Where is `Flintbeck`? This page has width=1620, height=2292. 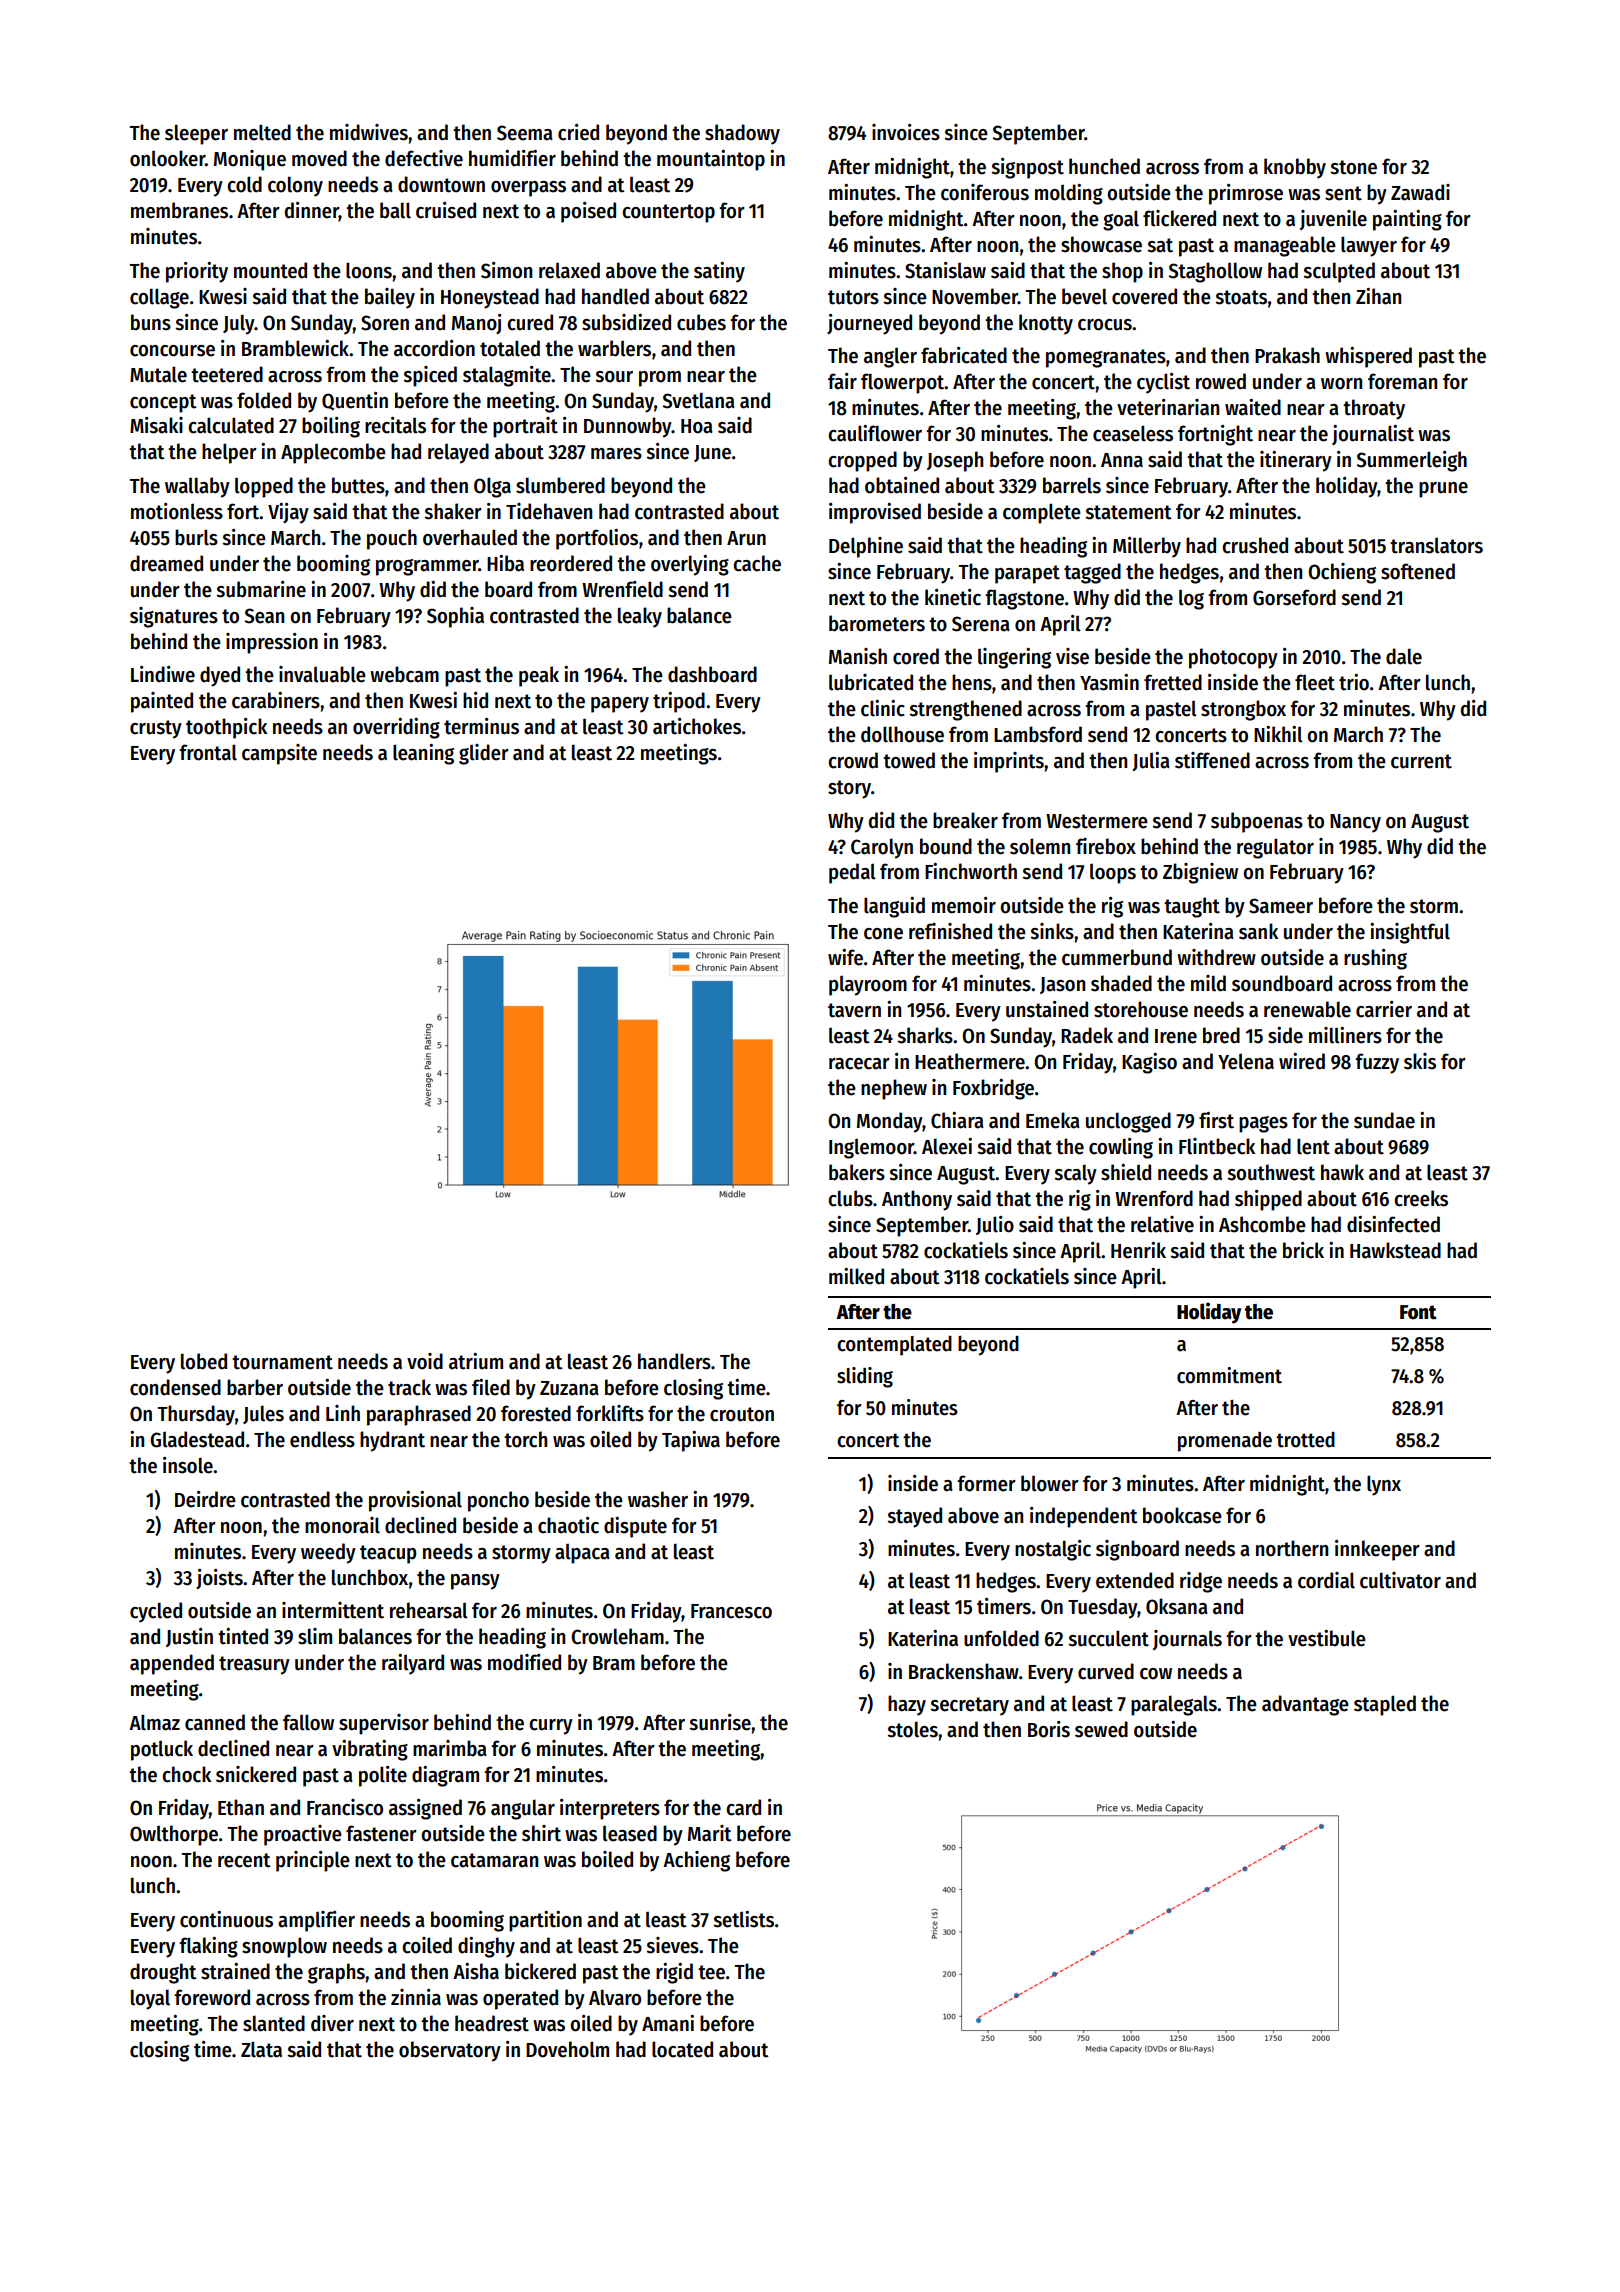
Flintbeck is located at coordinates (1217, 1146).
